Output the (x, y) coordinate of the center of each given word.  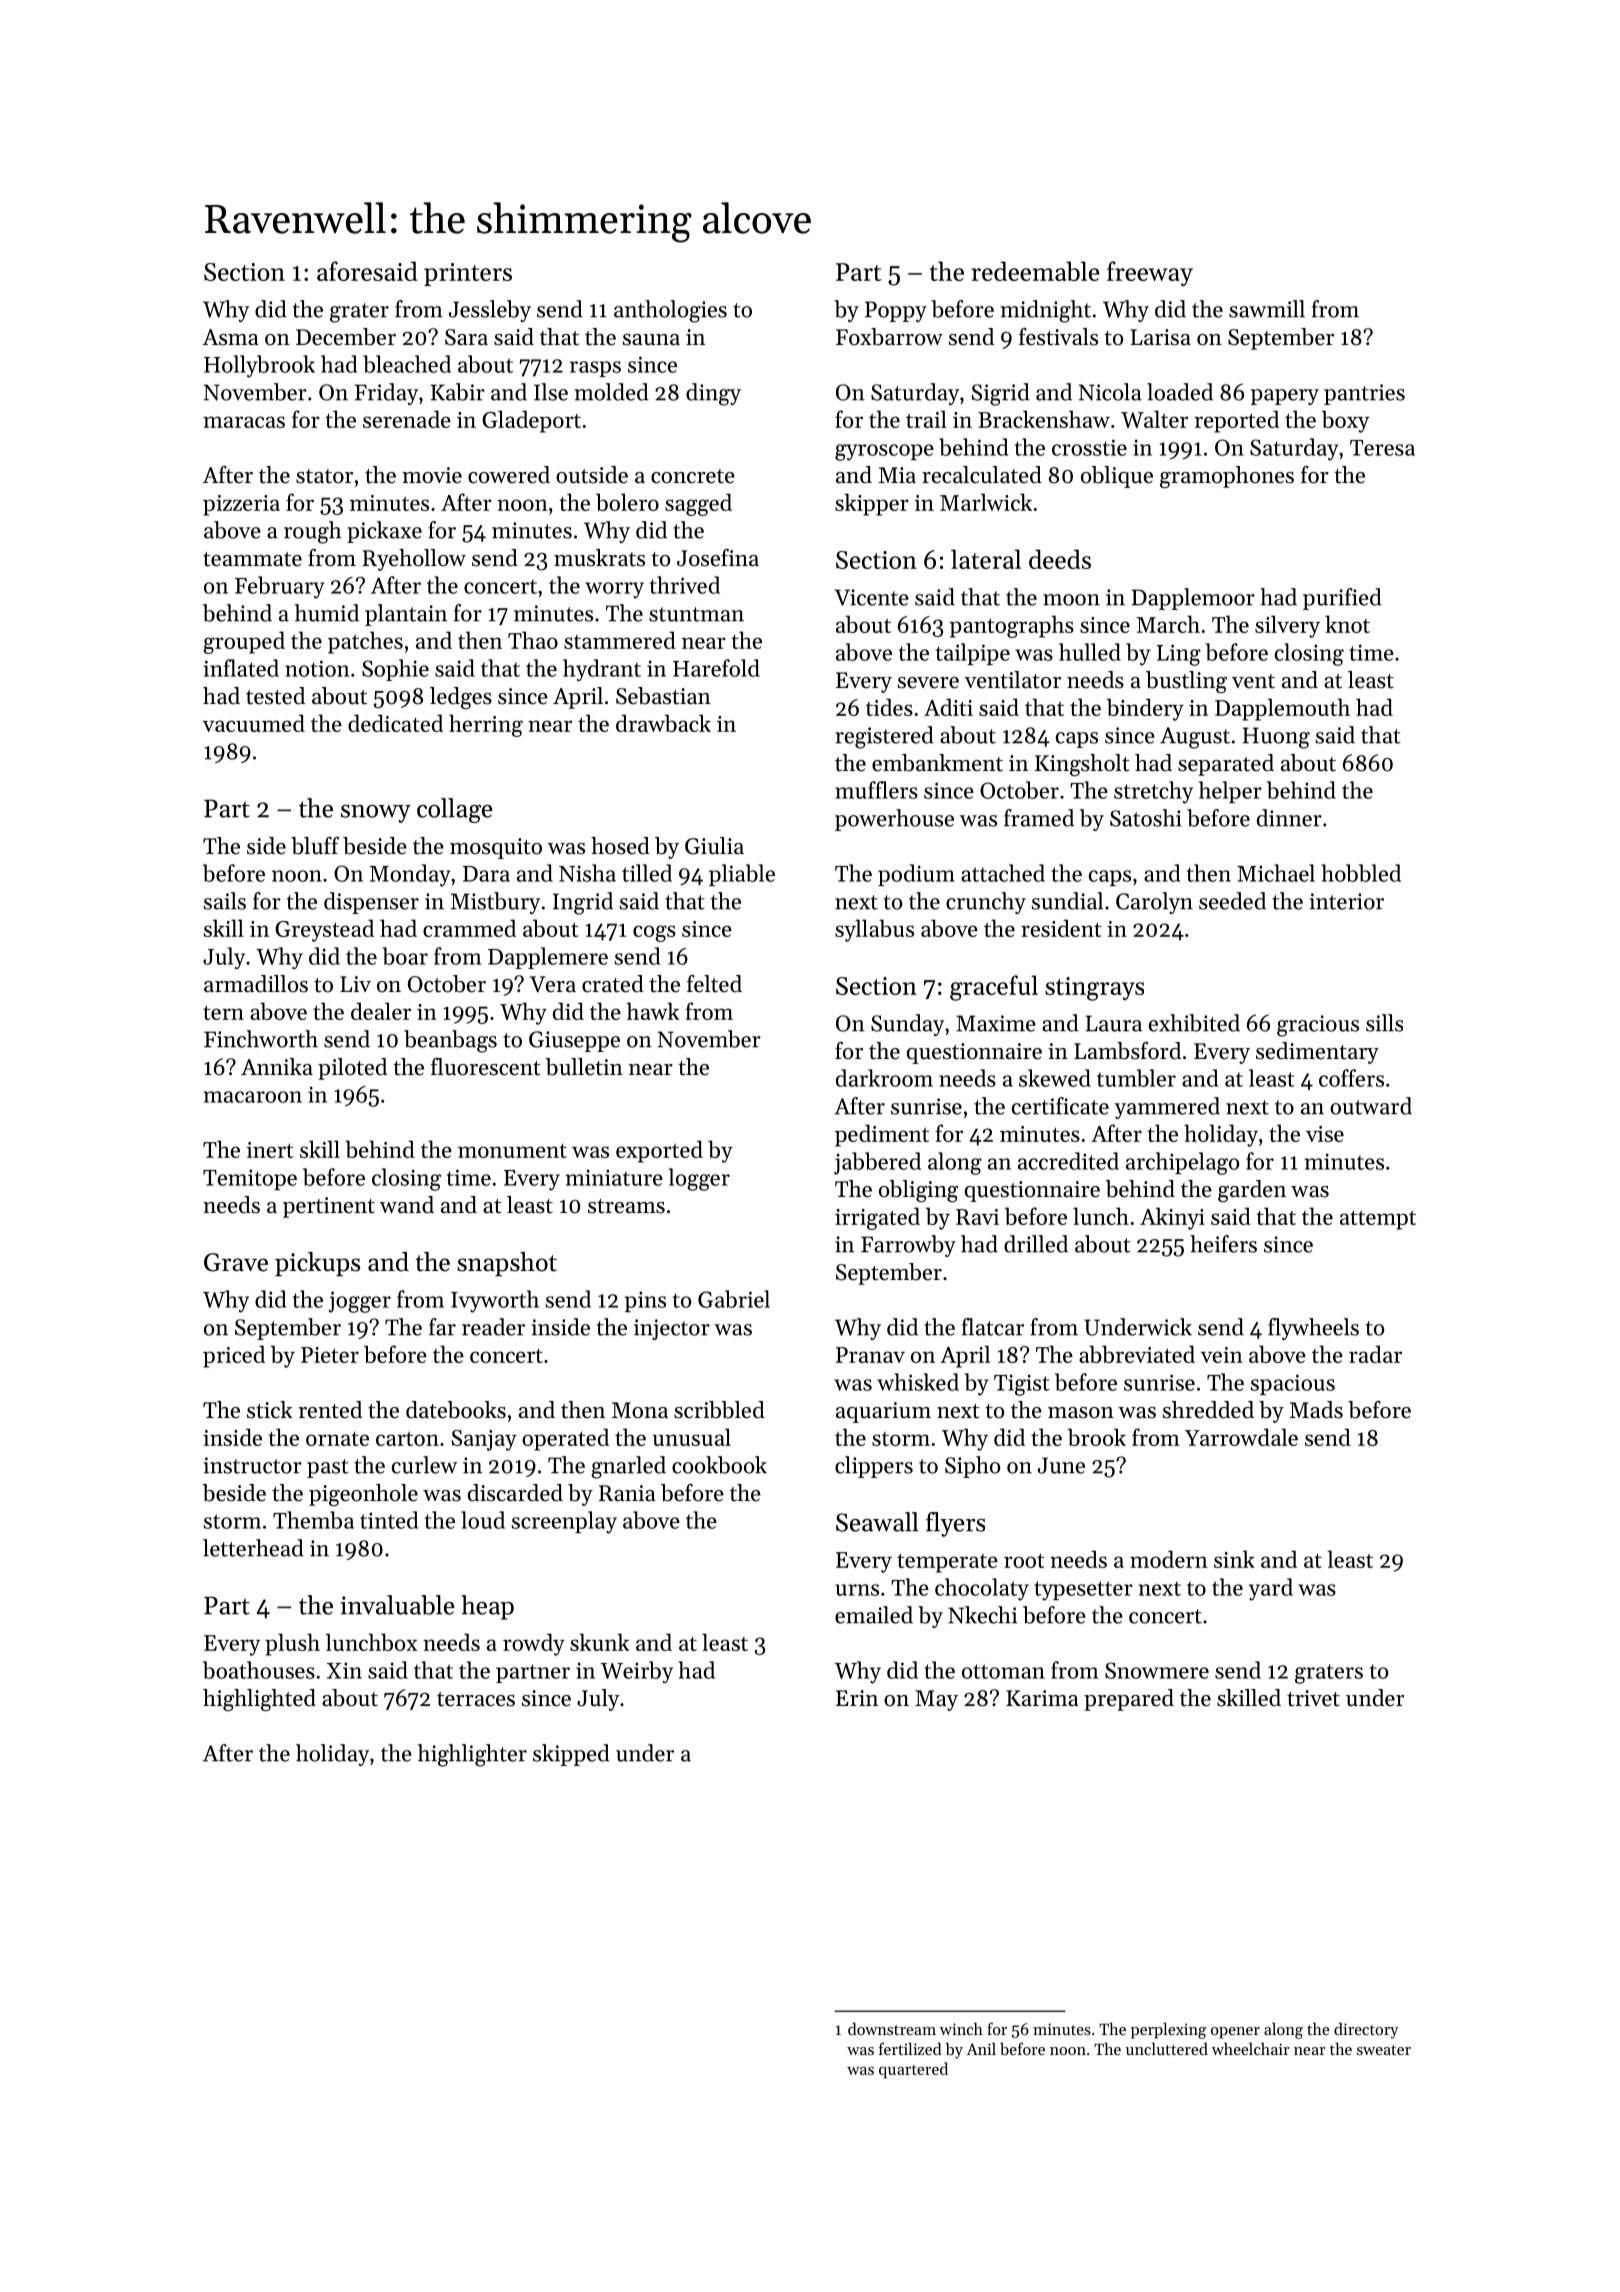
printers (468, 274)
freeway (1150, 273)
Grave (236, 1262)
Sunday (907, 1025)
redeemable (1035, 271)
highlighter (472, 1755)
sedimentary (1317, 1053)
